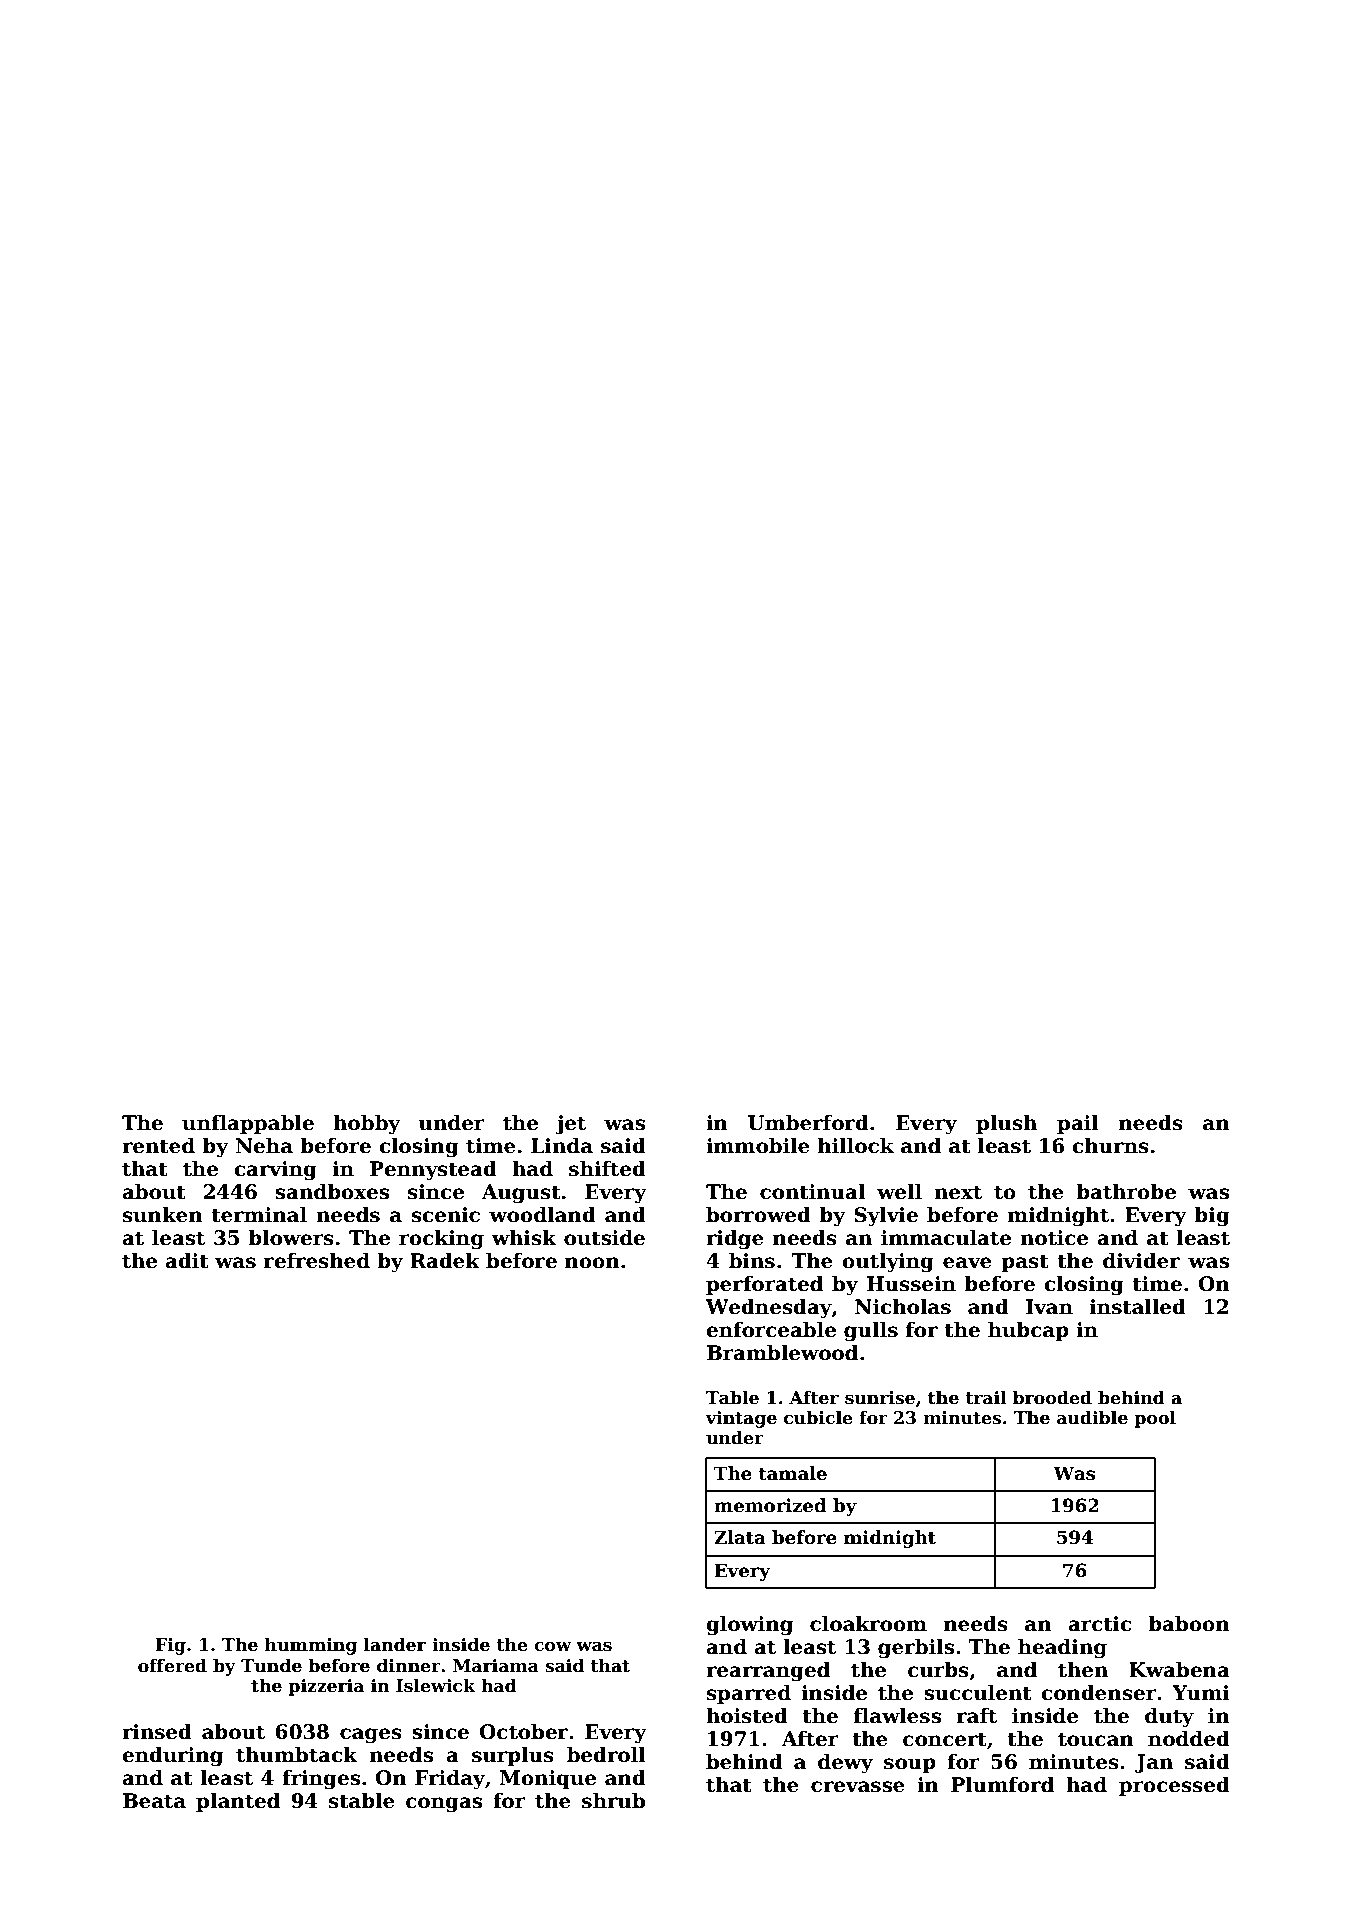  What do you see at coordinates (296, 1754) in the screenshot?
I see `thumbtack` at bounding box center [296, 1754].
